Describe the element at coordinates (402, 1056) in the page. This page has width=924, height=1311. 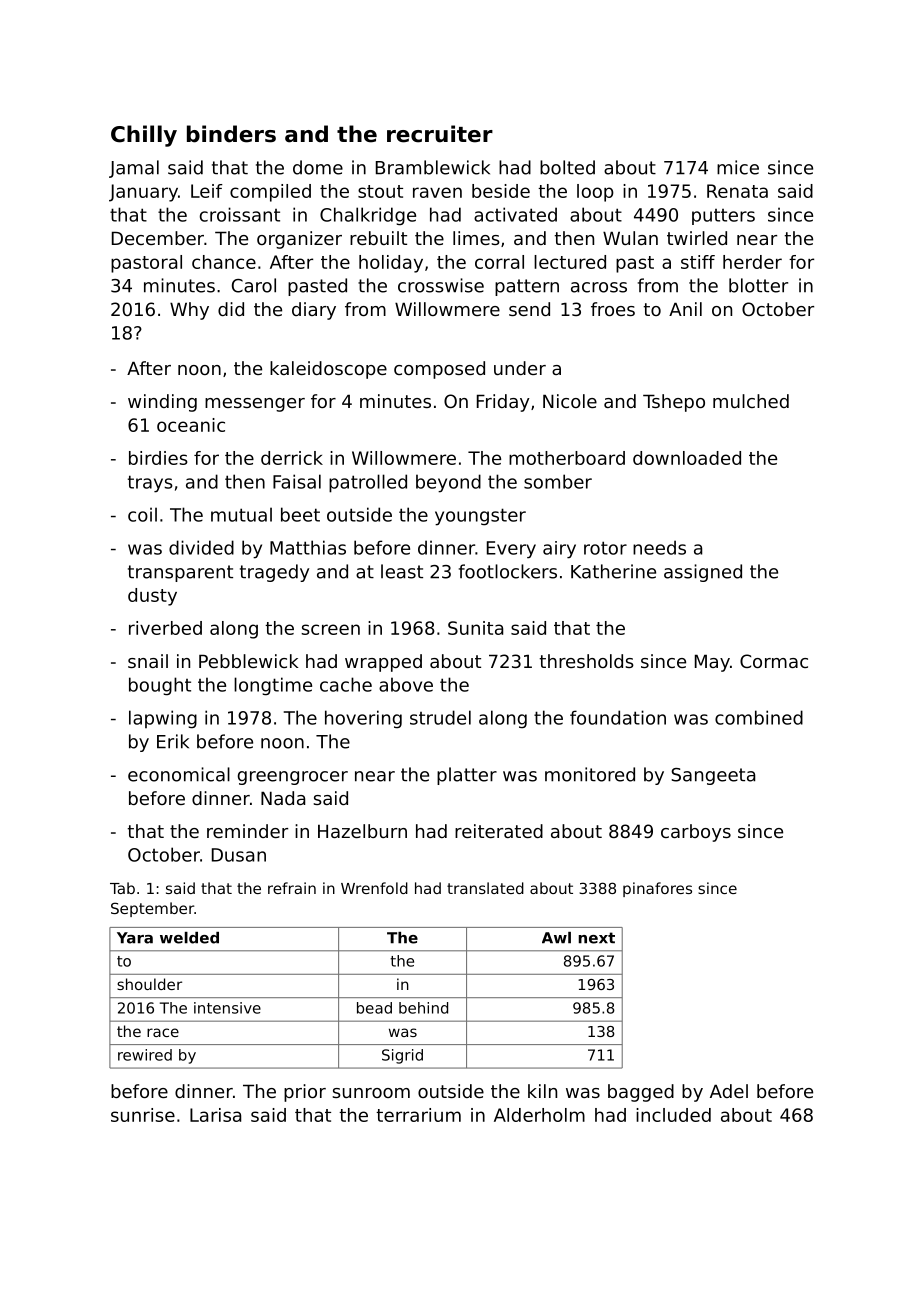
I see `Sigrid` at that location.
